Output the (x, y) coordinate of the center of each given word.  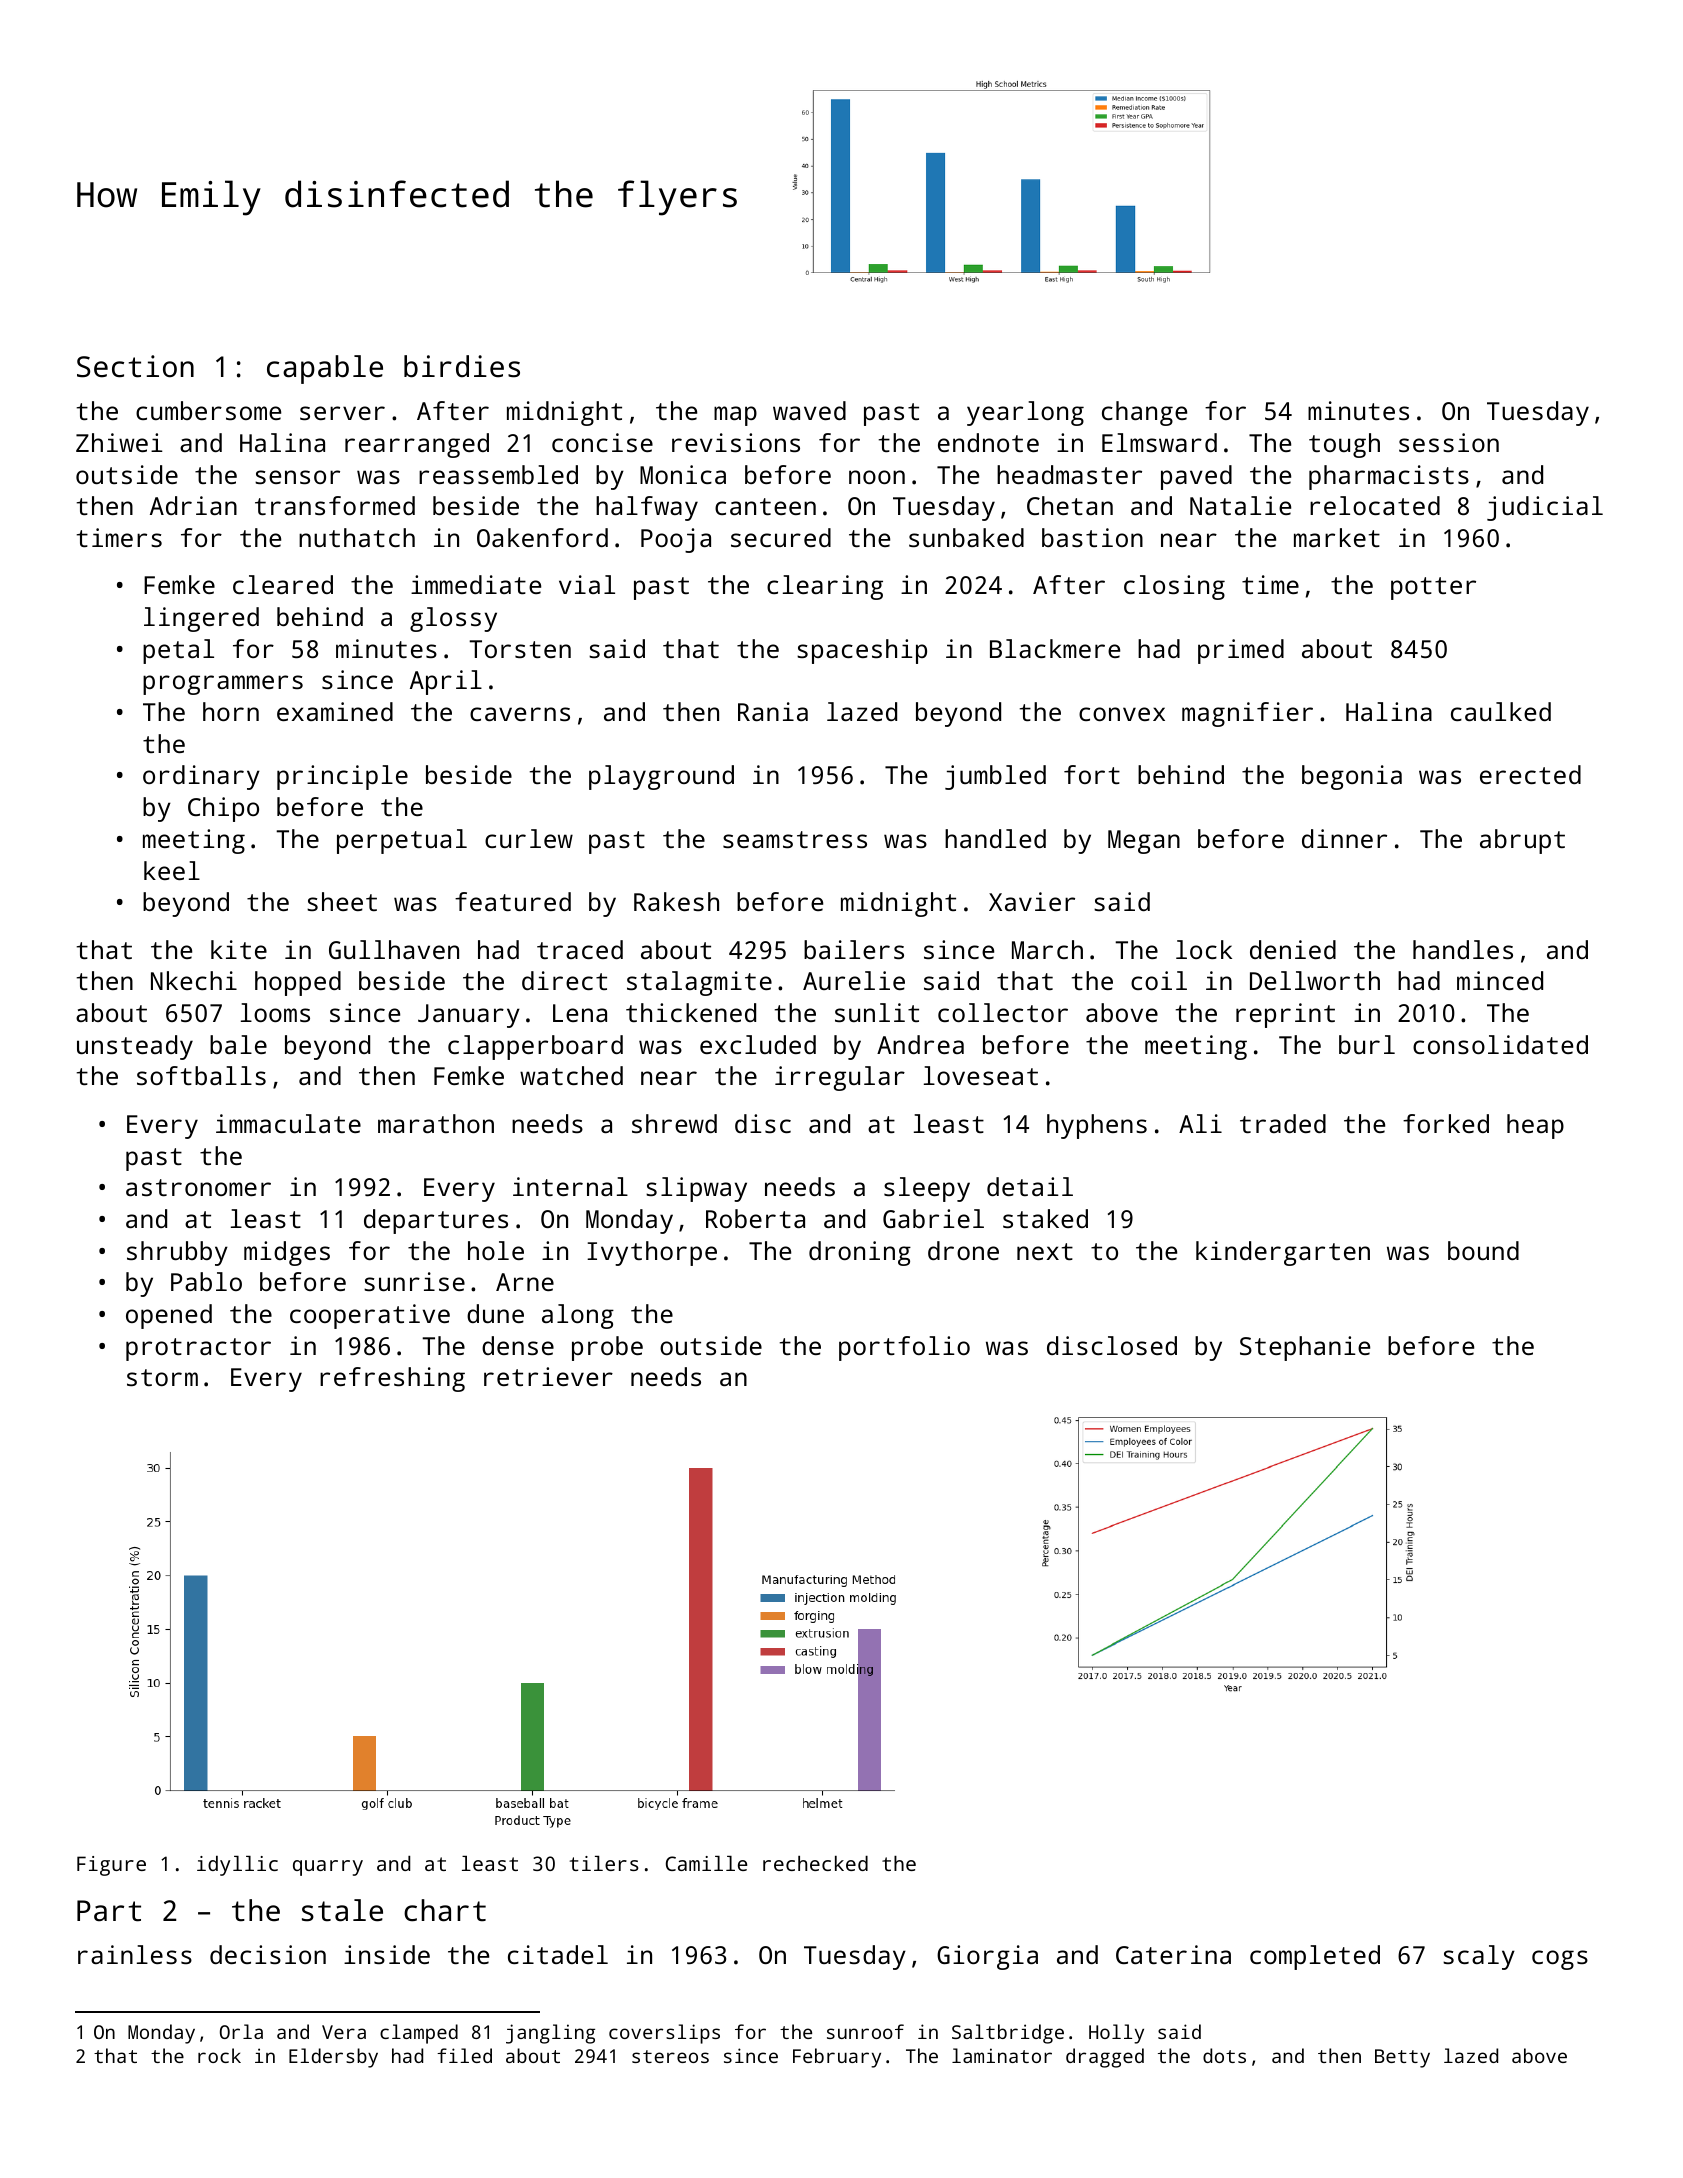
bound (1483, 1250)
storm (162, 1377)
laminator (1002, 2055)
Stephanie (1305, 1348)
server (342, 413)
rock (219, 2055)
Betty (1402, 2058)
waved (809, 410)
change (1144, 413)
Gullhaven (394, 949)
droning (860, 1253)
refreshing (392, 1379)
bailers (854, 949)
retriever (548, 1376)
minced (1500, 980)
